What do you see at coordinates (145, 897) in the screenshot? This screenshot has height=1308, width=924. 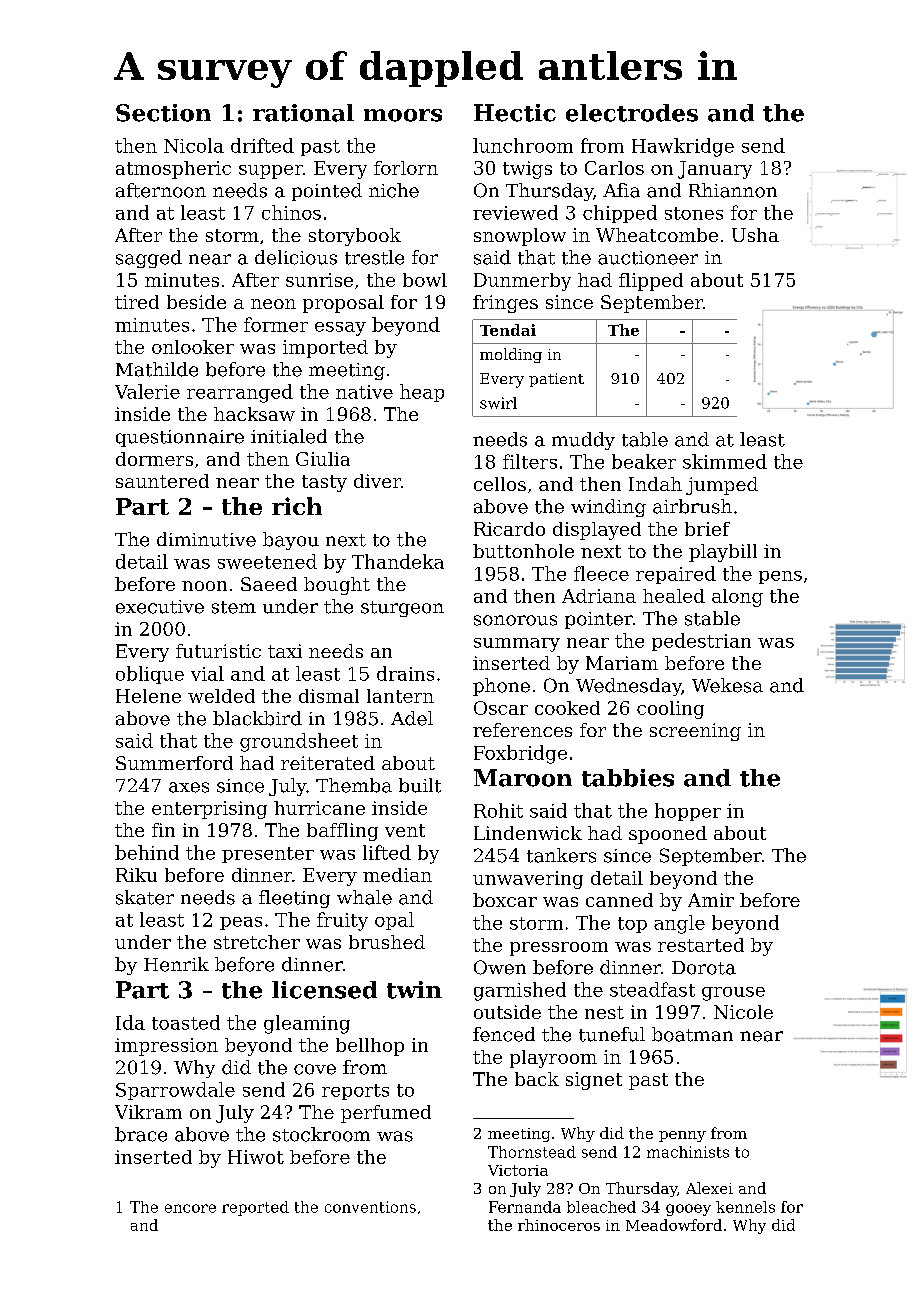 I see `skater` at bounding box center [145, 897].
